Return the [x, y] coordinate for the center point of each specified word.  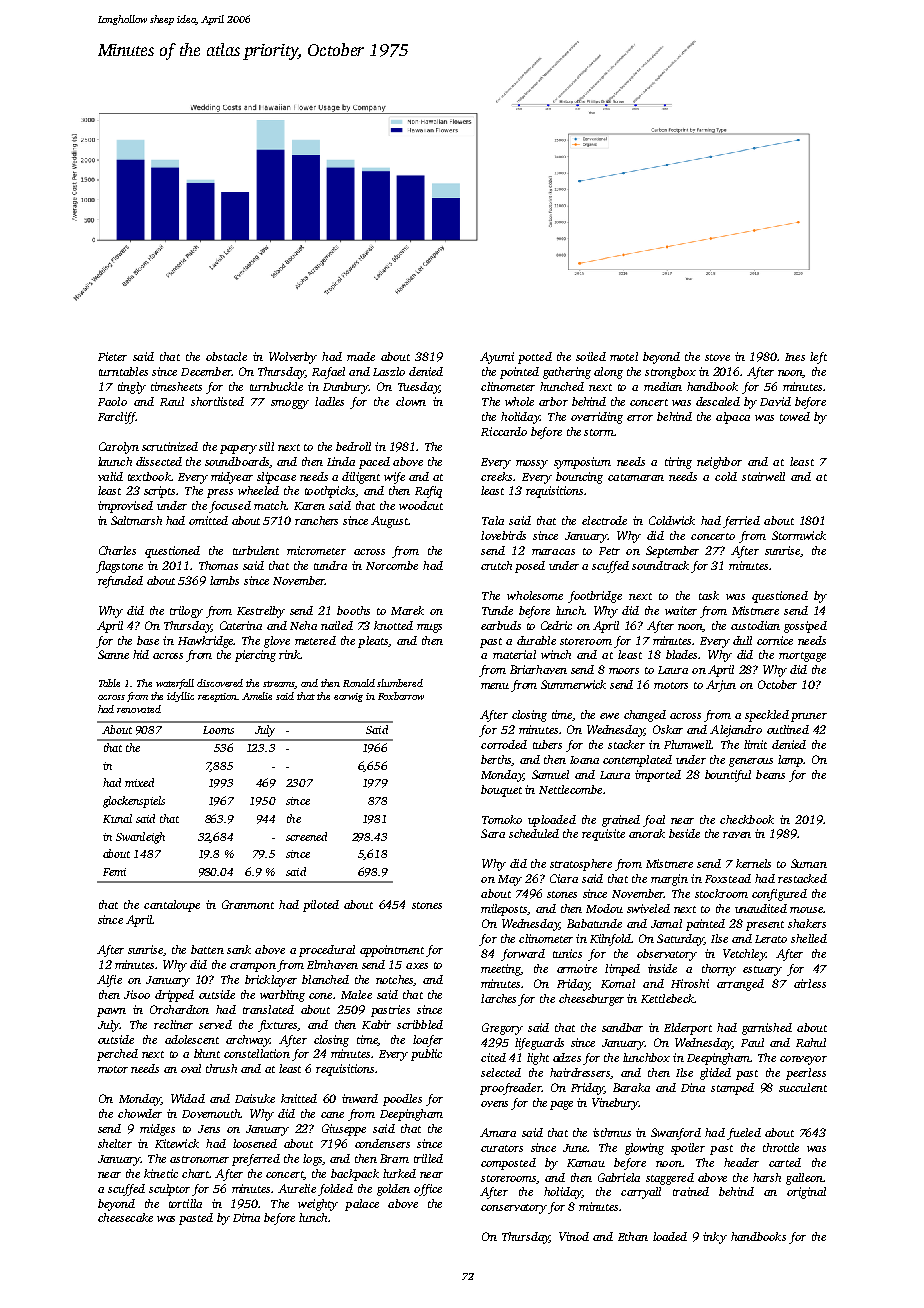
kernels [753, 863]
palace [362, 1205]
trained [691, 1191]
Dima [246, 1217]
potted [535, 358]
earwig [348, 697]
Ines [795, 357]
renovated [139, 709]
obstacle [226, 356]
